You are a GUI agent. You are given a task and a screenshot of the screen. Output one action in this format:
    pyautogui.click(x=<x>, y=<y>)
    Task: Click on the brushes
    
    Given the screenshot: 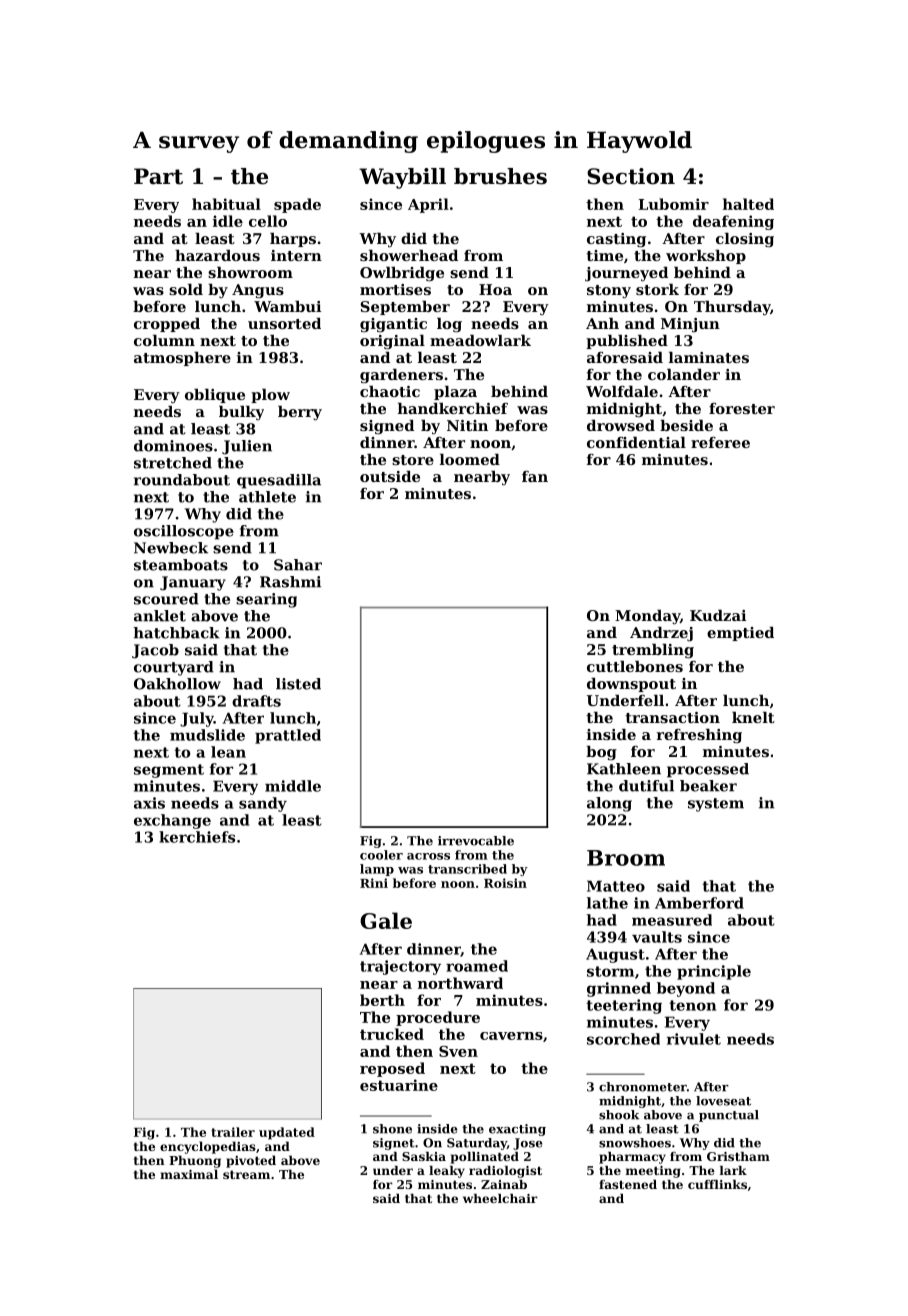 What is the action you would take?
    pyautogui.click(x=500, y=176)
